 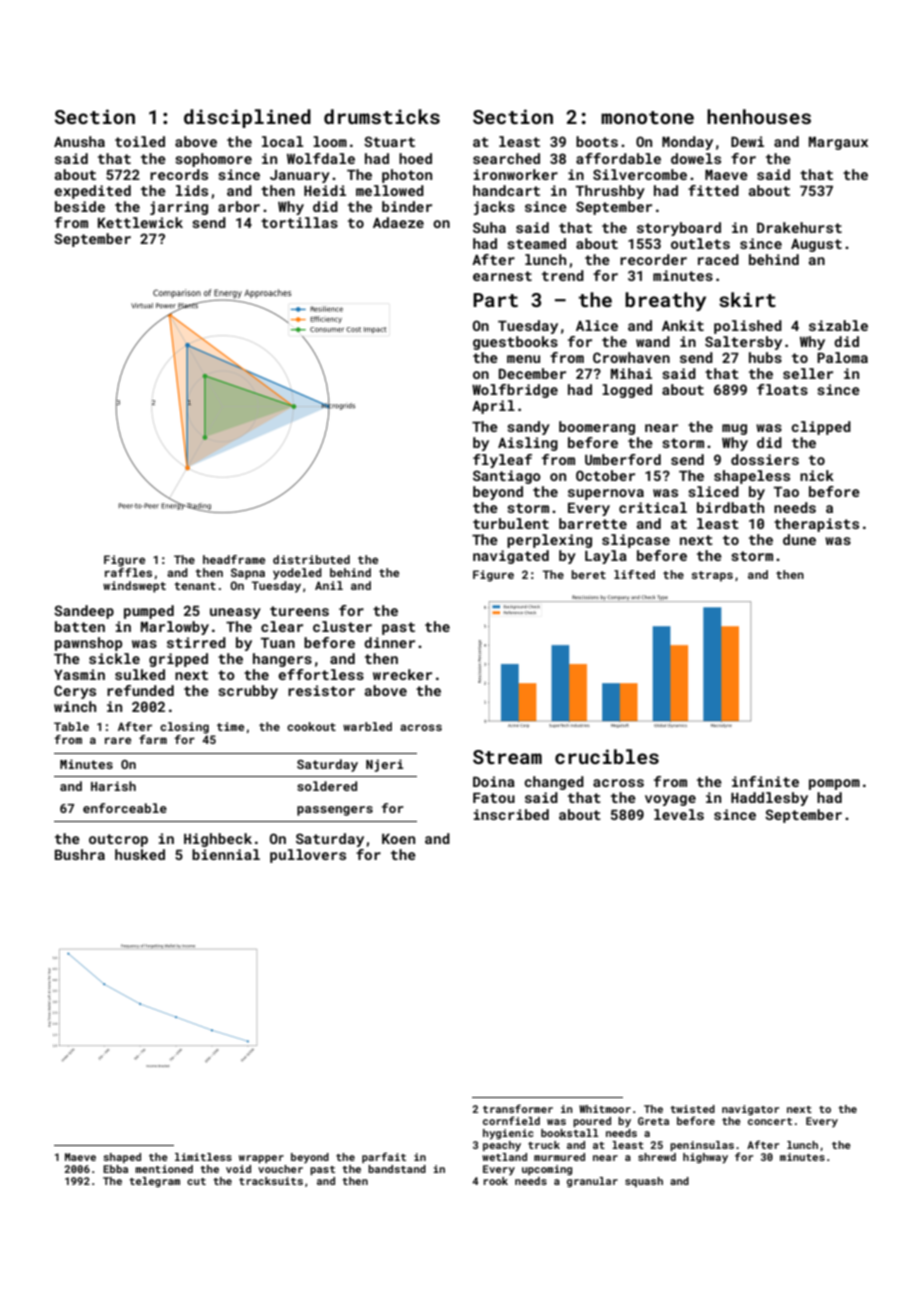 What do you see at coordinates (397, 1169) in the image?
I see `bandstand` at bounding box center [397, 1169].
